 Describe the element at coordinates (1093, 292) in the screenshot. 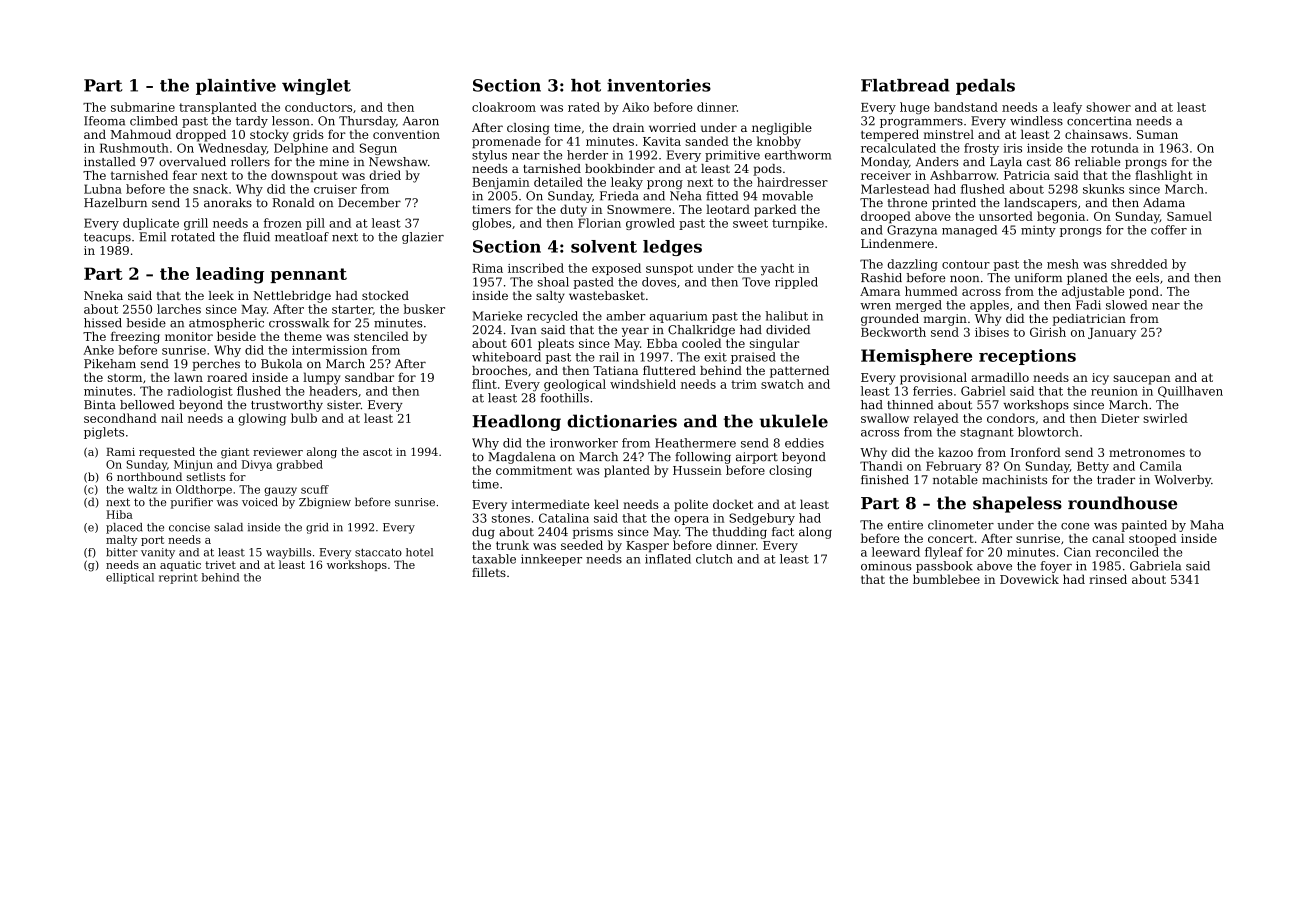

I see `adjustable` at that location.
